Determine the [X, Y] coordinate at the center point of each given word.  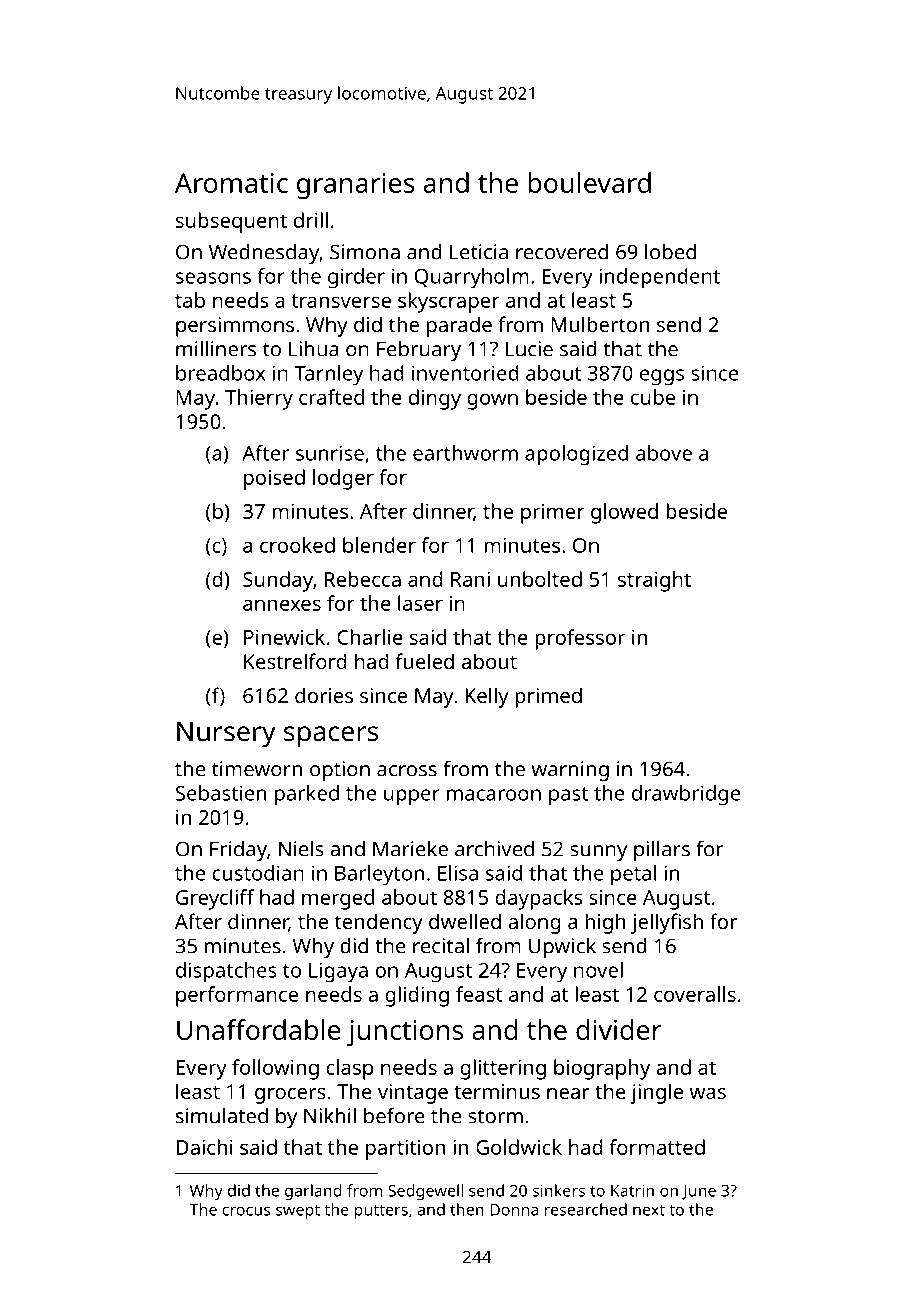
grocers [290, 1096]
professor [580, 639]
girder [356, 278]
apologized [576, 455]
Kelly [487, 697]
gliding [417, 996]
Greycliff [215, 899]
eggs [662, 377]
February [419, 351]
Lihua [314, 349]
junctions [405, 1033]
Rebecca [363, 579]
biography [602, 1069]
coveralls [695, 994]
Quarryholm [472, 278]
